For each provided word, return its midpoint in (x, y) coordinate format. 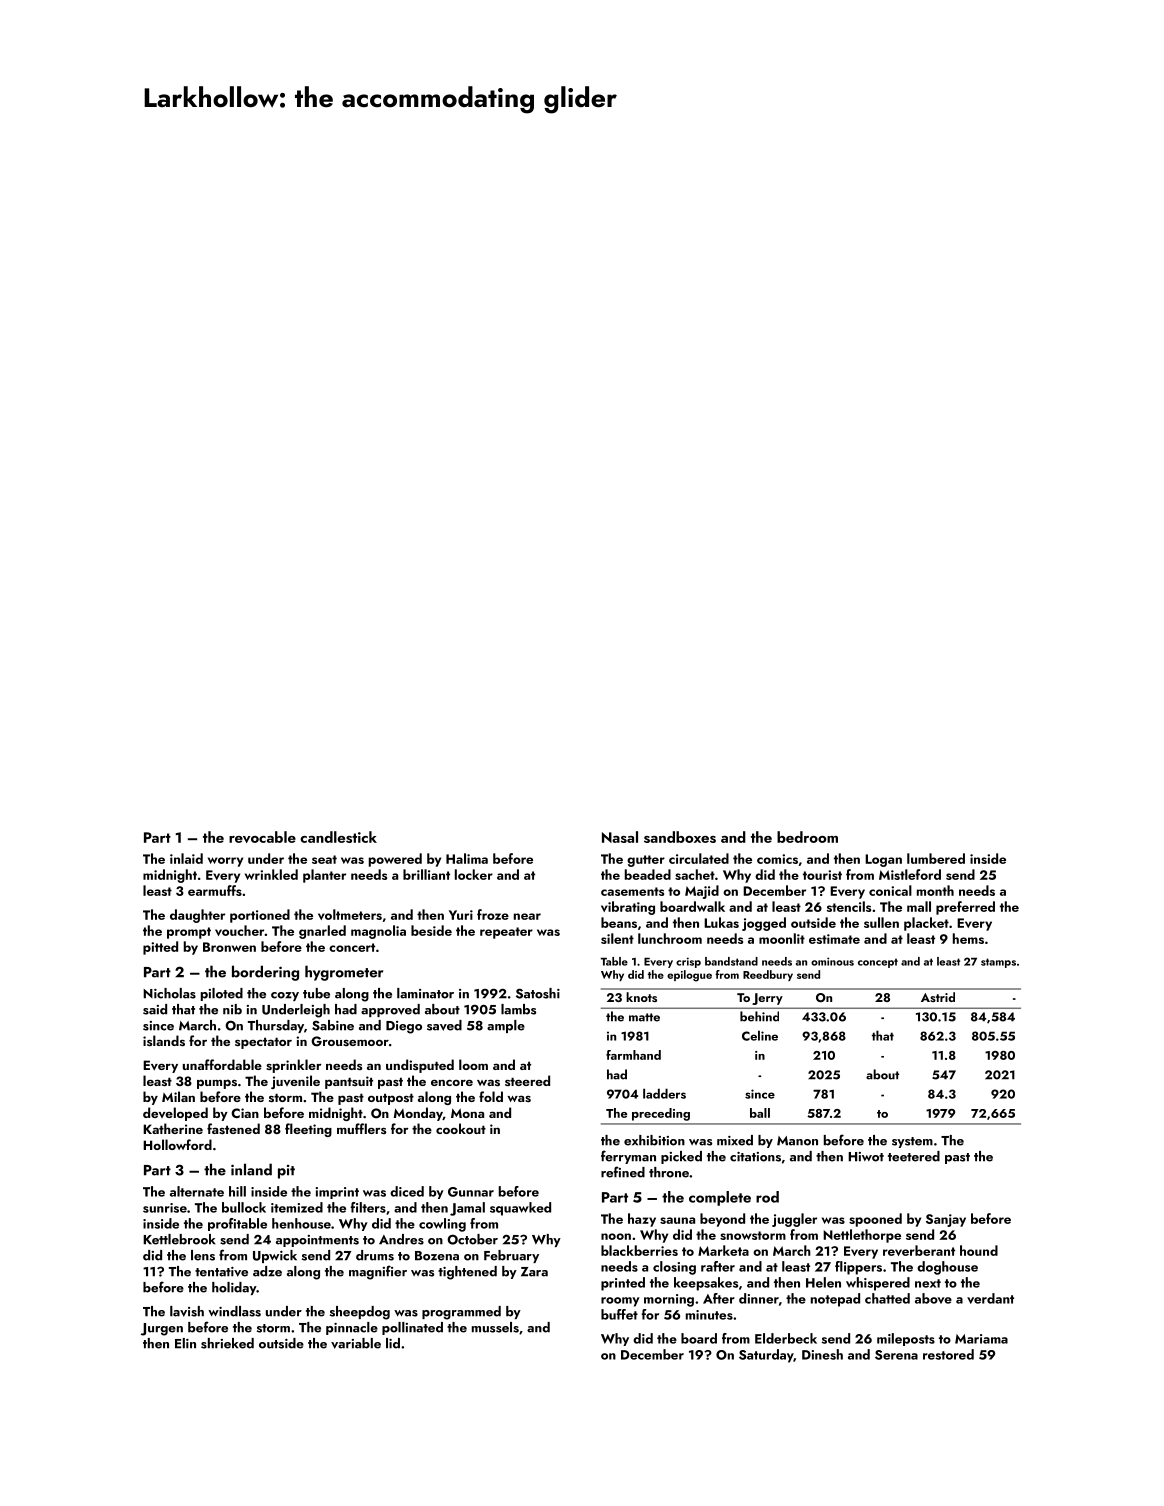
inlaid (186, 858)
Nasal (620, 837)
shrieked (227, 1343)
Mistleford (910, 874)
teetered (914, 1156)
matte (644, 1017)
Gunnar (471, 1192)
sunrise (165, 1208)
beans (619, 922)
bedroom (807, 837)
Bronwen (229, 947)
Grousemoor (350, 1041)
